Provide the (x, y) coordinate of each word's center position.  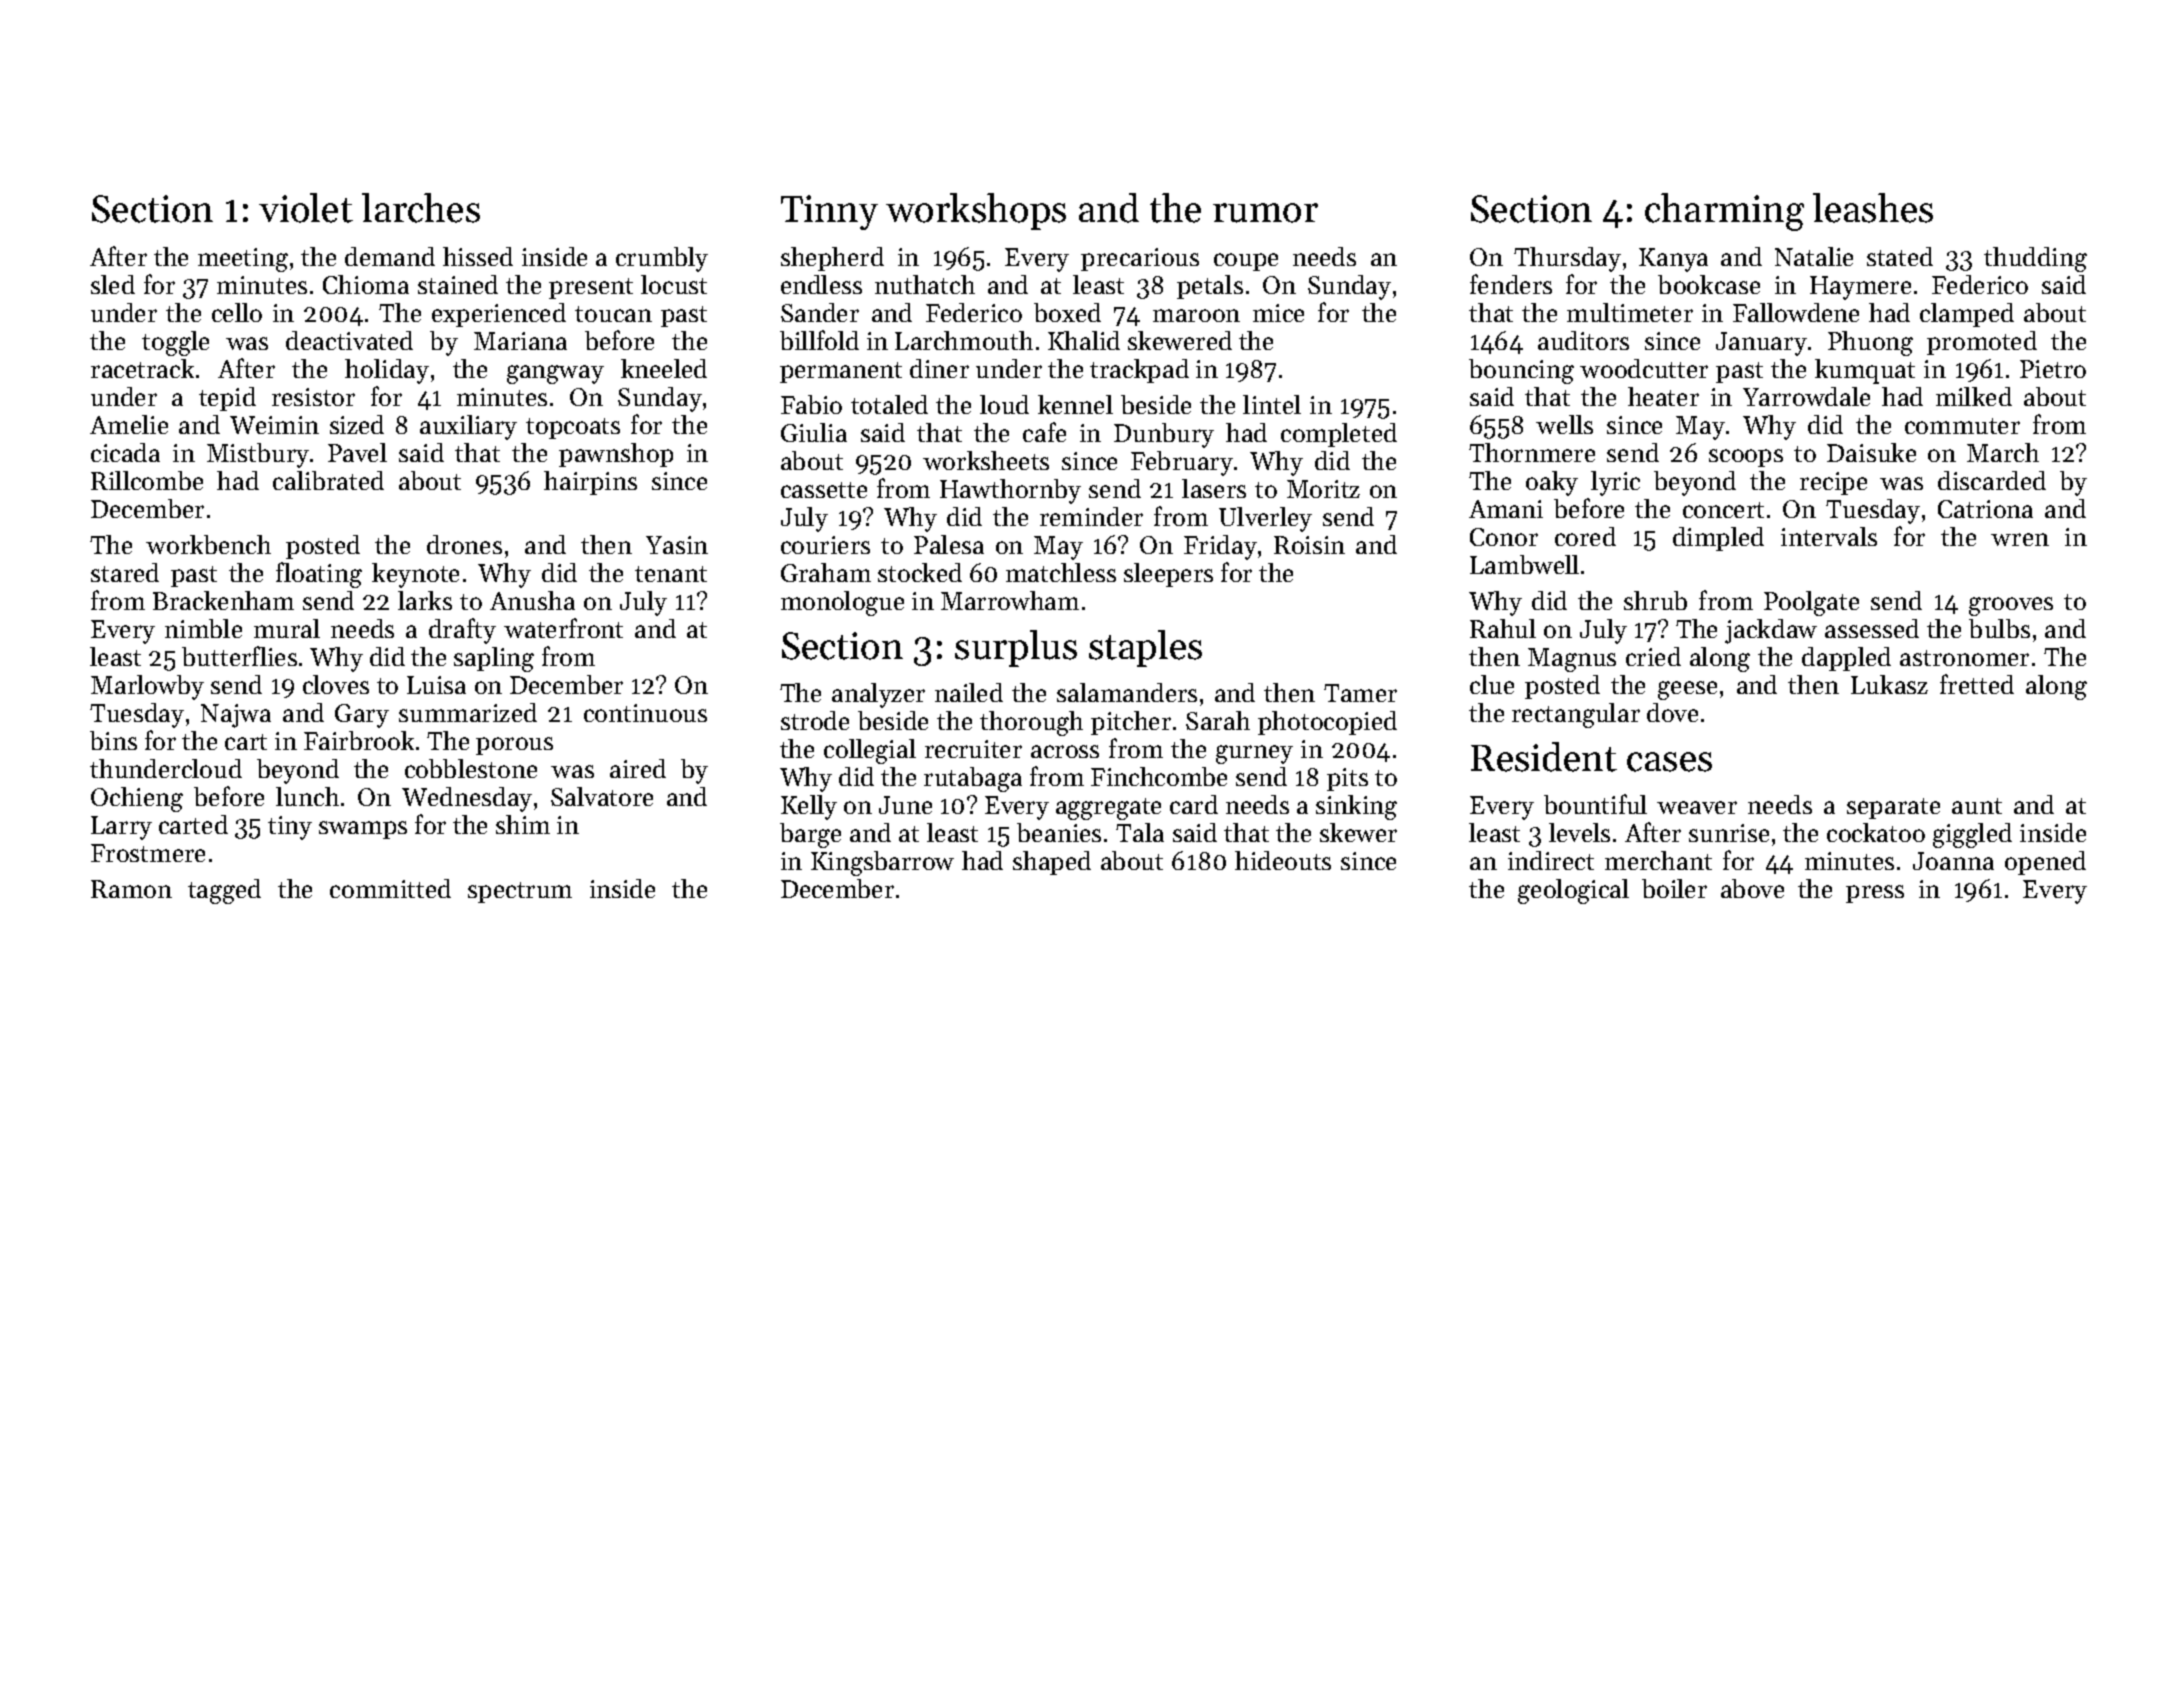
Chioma (366, 284)
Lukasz (1889, 684)
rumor (1265, 213)
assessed (1872, 628)
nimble (203, 628)
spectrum (520, 892)
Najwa (236, 716)
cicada (125, 452)
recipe (1833, 483)
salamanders (1127, 692)
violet (306, 208)
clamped (1967, 315)
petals (1210, 287)
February (1182, 463)
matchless (1061, 572)
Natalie (1814, 256)
